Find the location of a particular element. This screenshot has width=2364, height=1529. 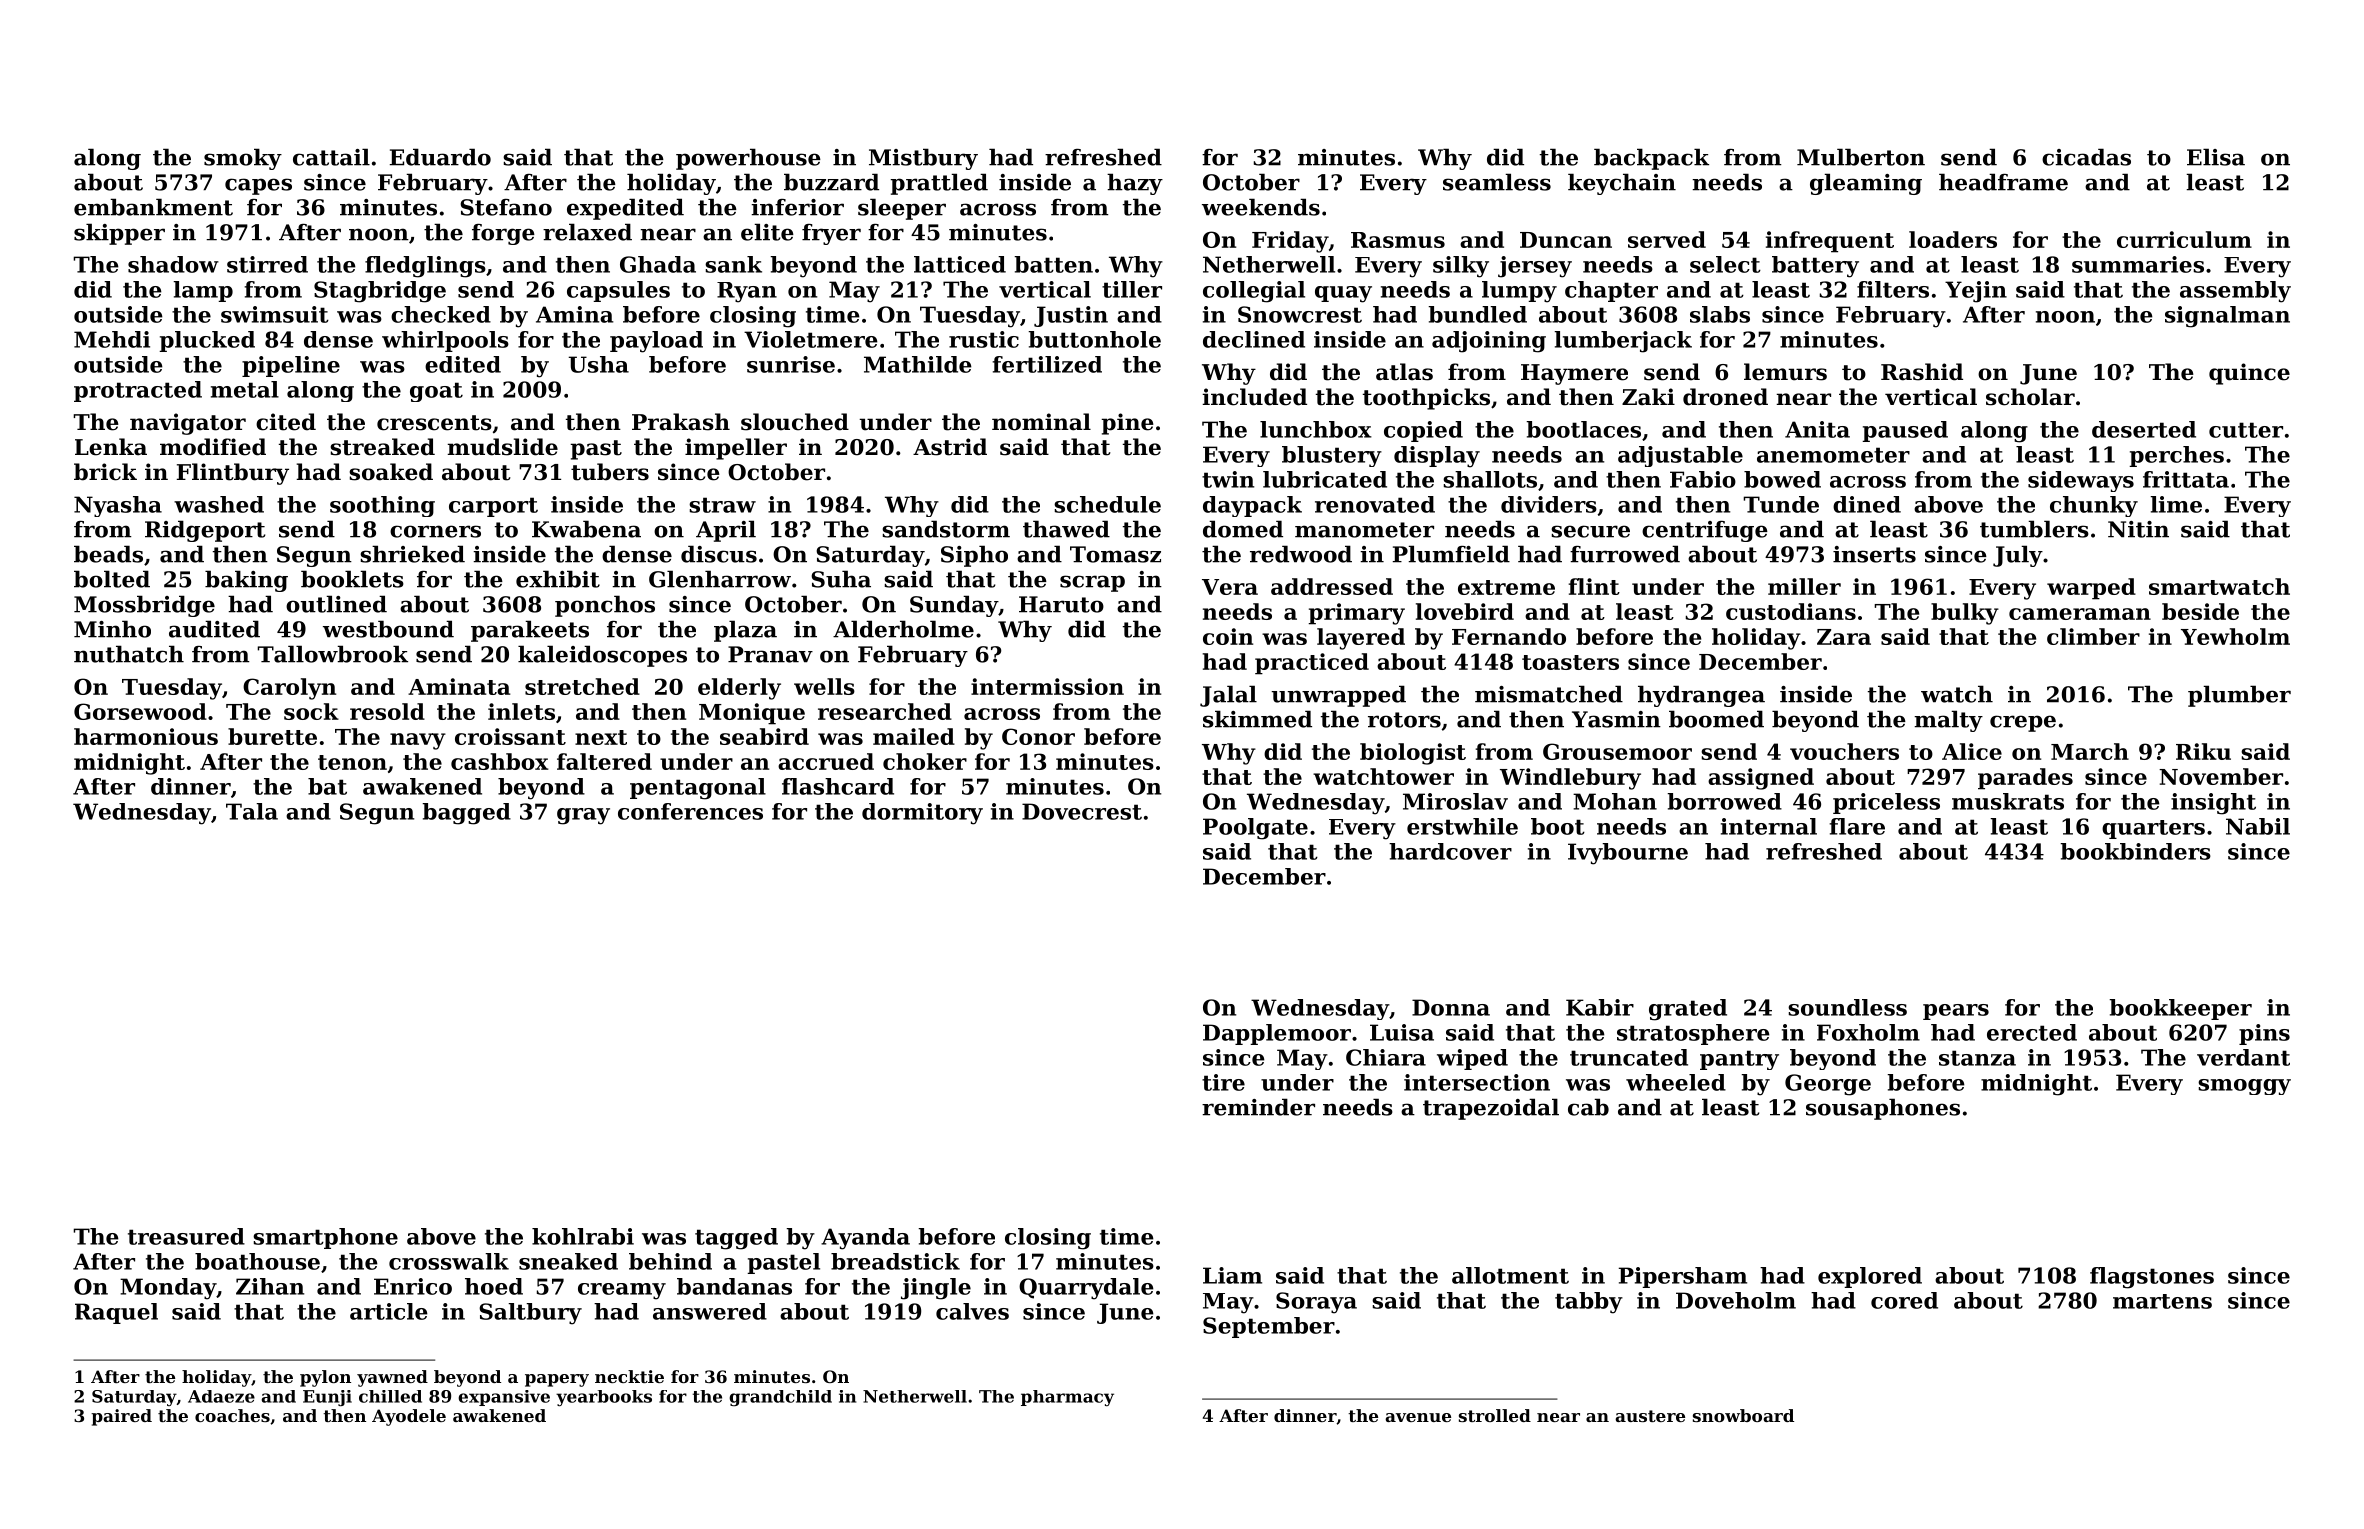

summaries is located at coordinates (2138, 264).
